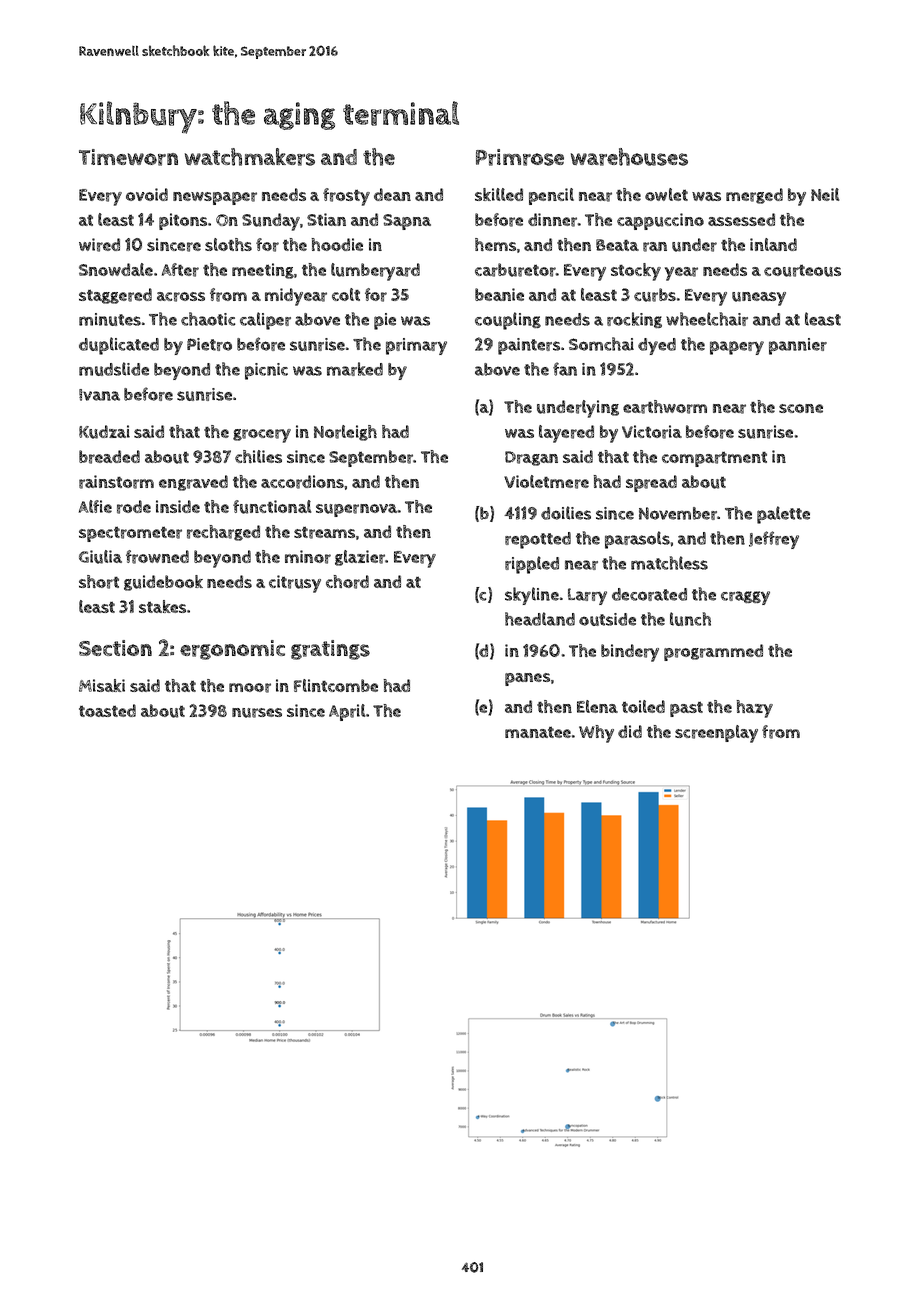 The height and width of the page is (1308, 924). What do you see at coordinates (754, 709) in the page?
I see `hazy` at bounding box center [754, 709].
